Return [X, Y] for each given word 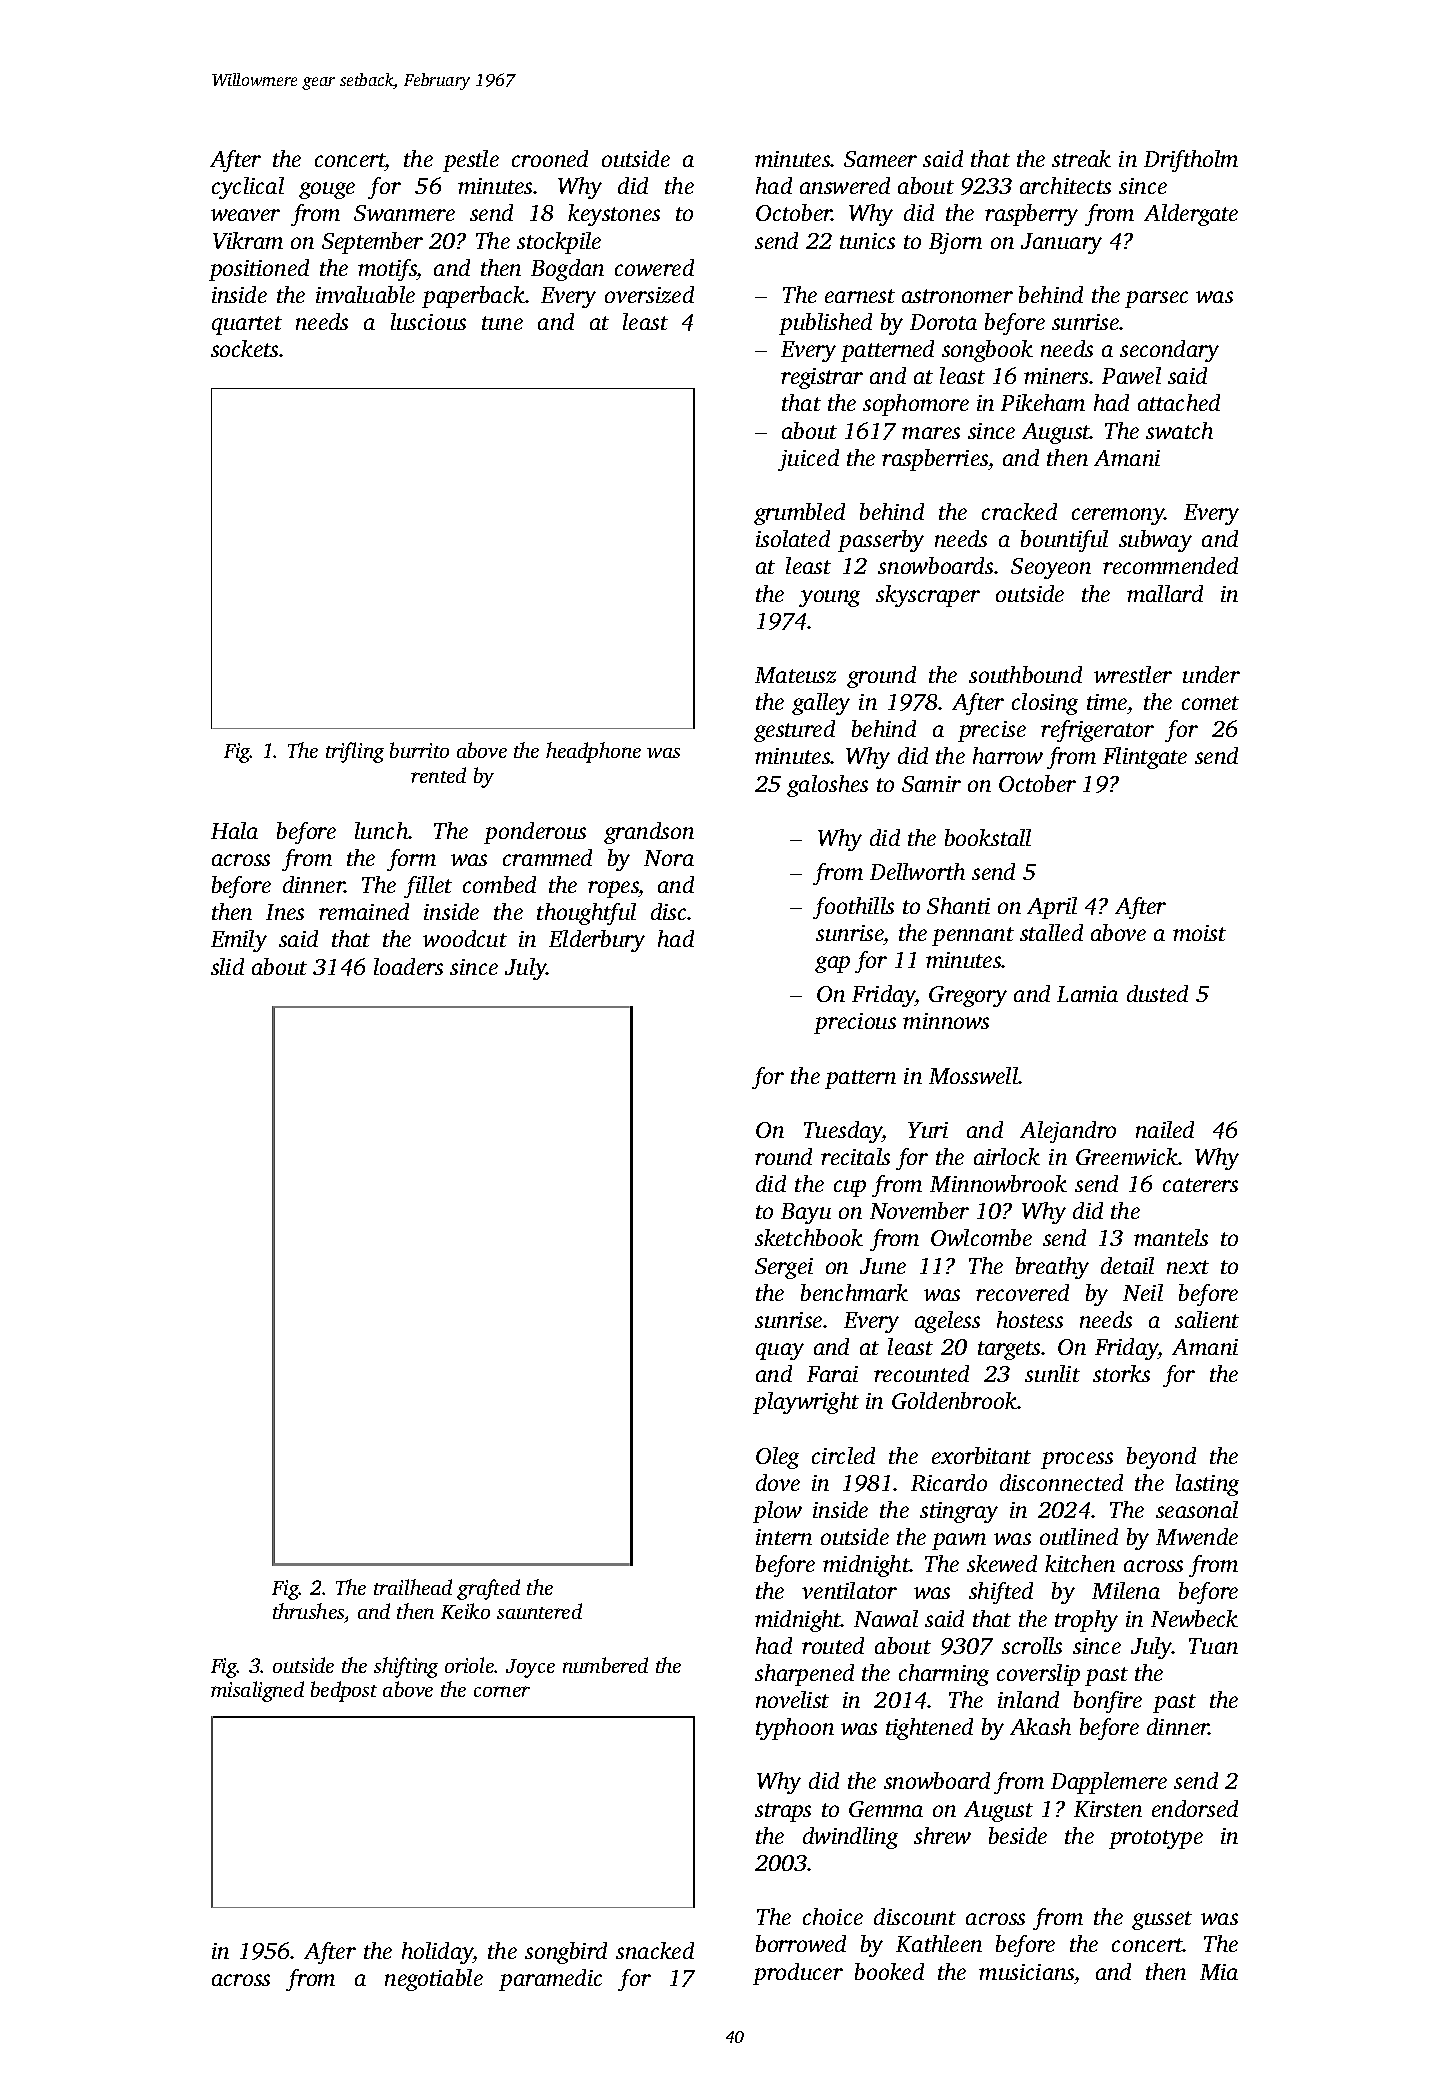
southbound [1025, 674]
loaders [408, 966]
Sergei [784, 1268]
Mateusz [795, 675]
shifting [406, 1667]
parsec [1156, 299]
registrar [822, 378]
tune [502, 323]
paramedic [550, 1980]
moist [1199, 933]
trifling [355, 752]
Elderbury [597, 941]
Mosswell [974, 1075]
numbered [605, 1665]
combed [499, 884]
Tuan [1213, 1646]
